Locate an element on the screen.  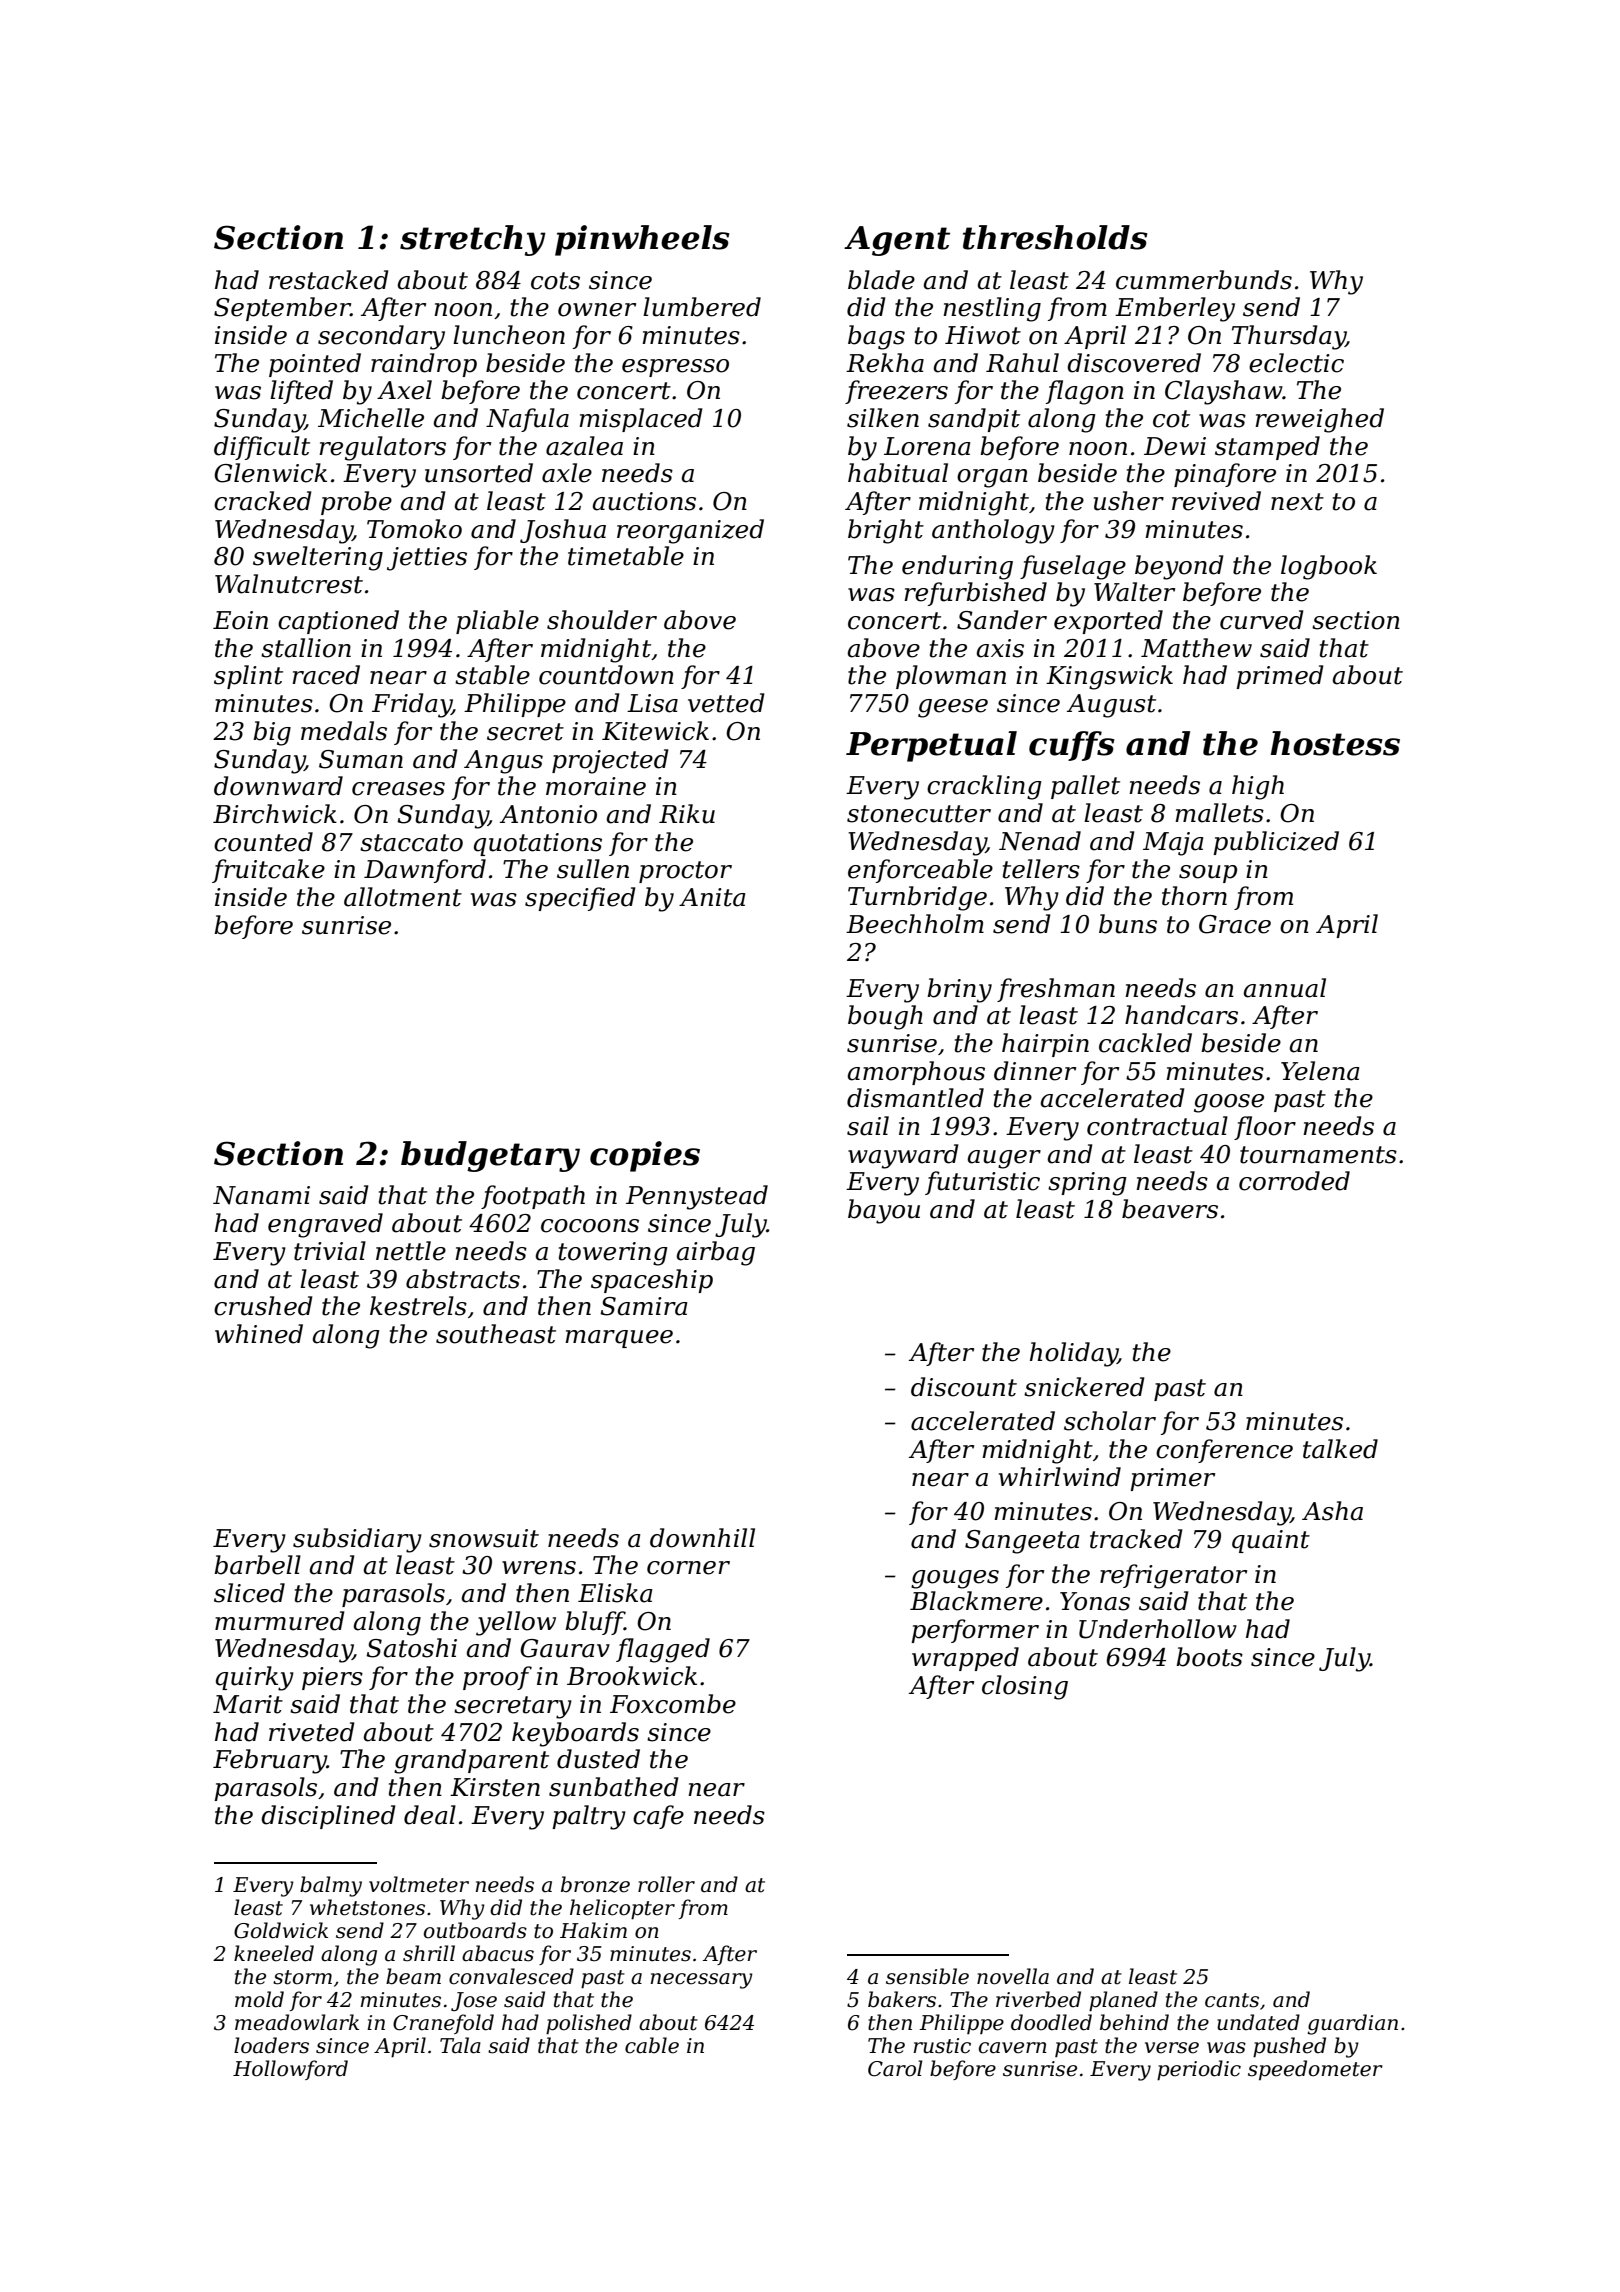
thresholds is located at coordinates (1055, 237).
